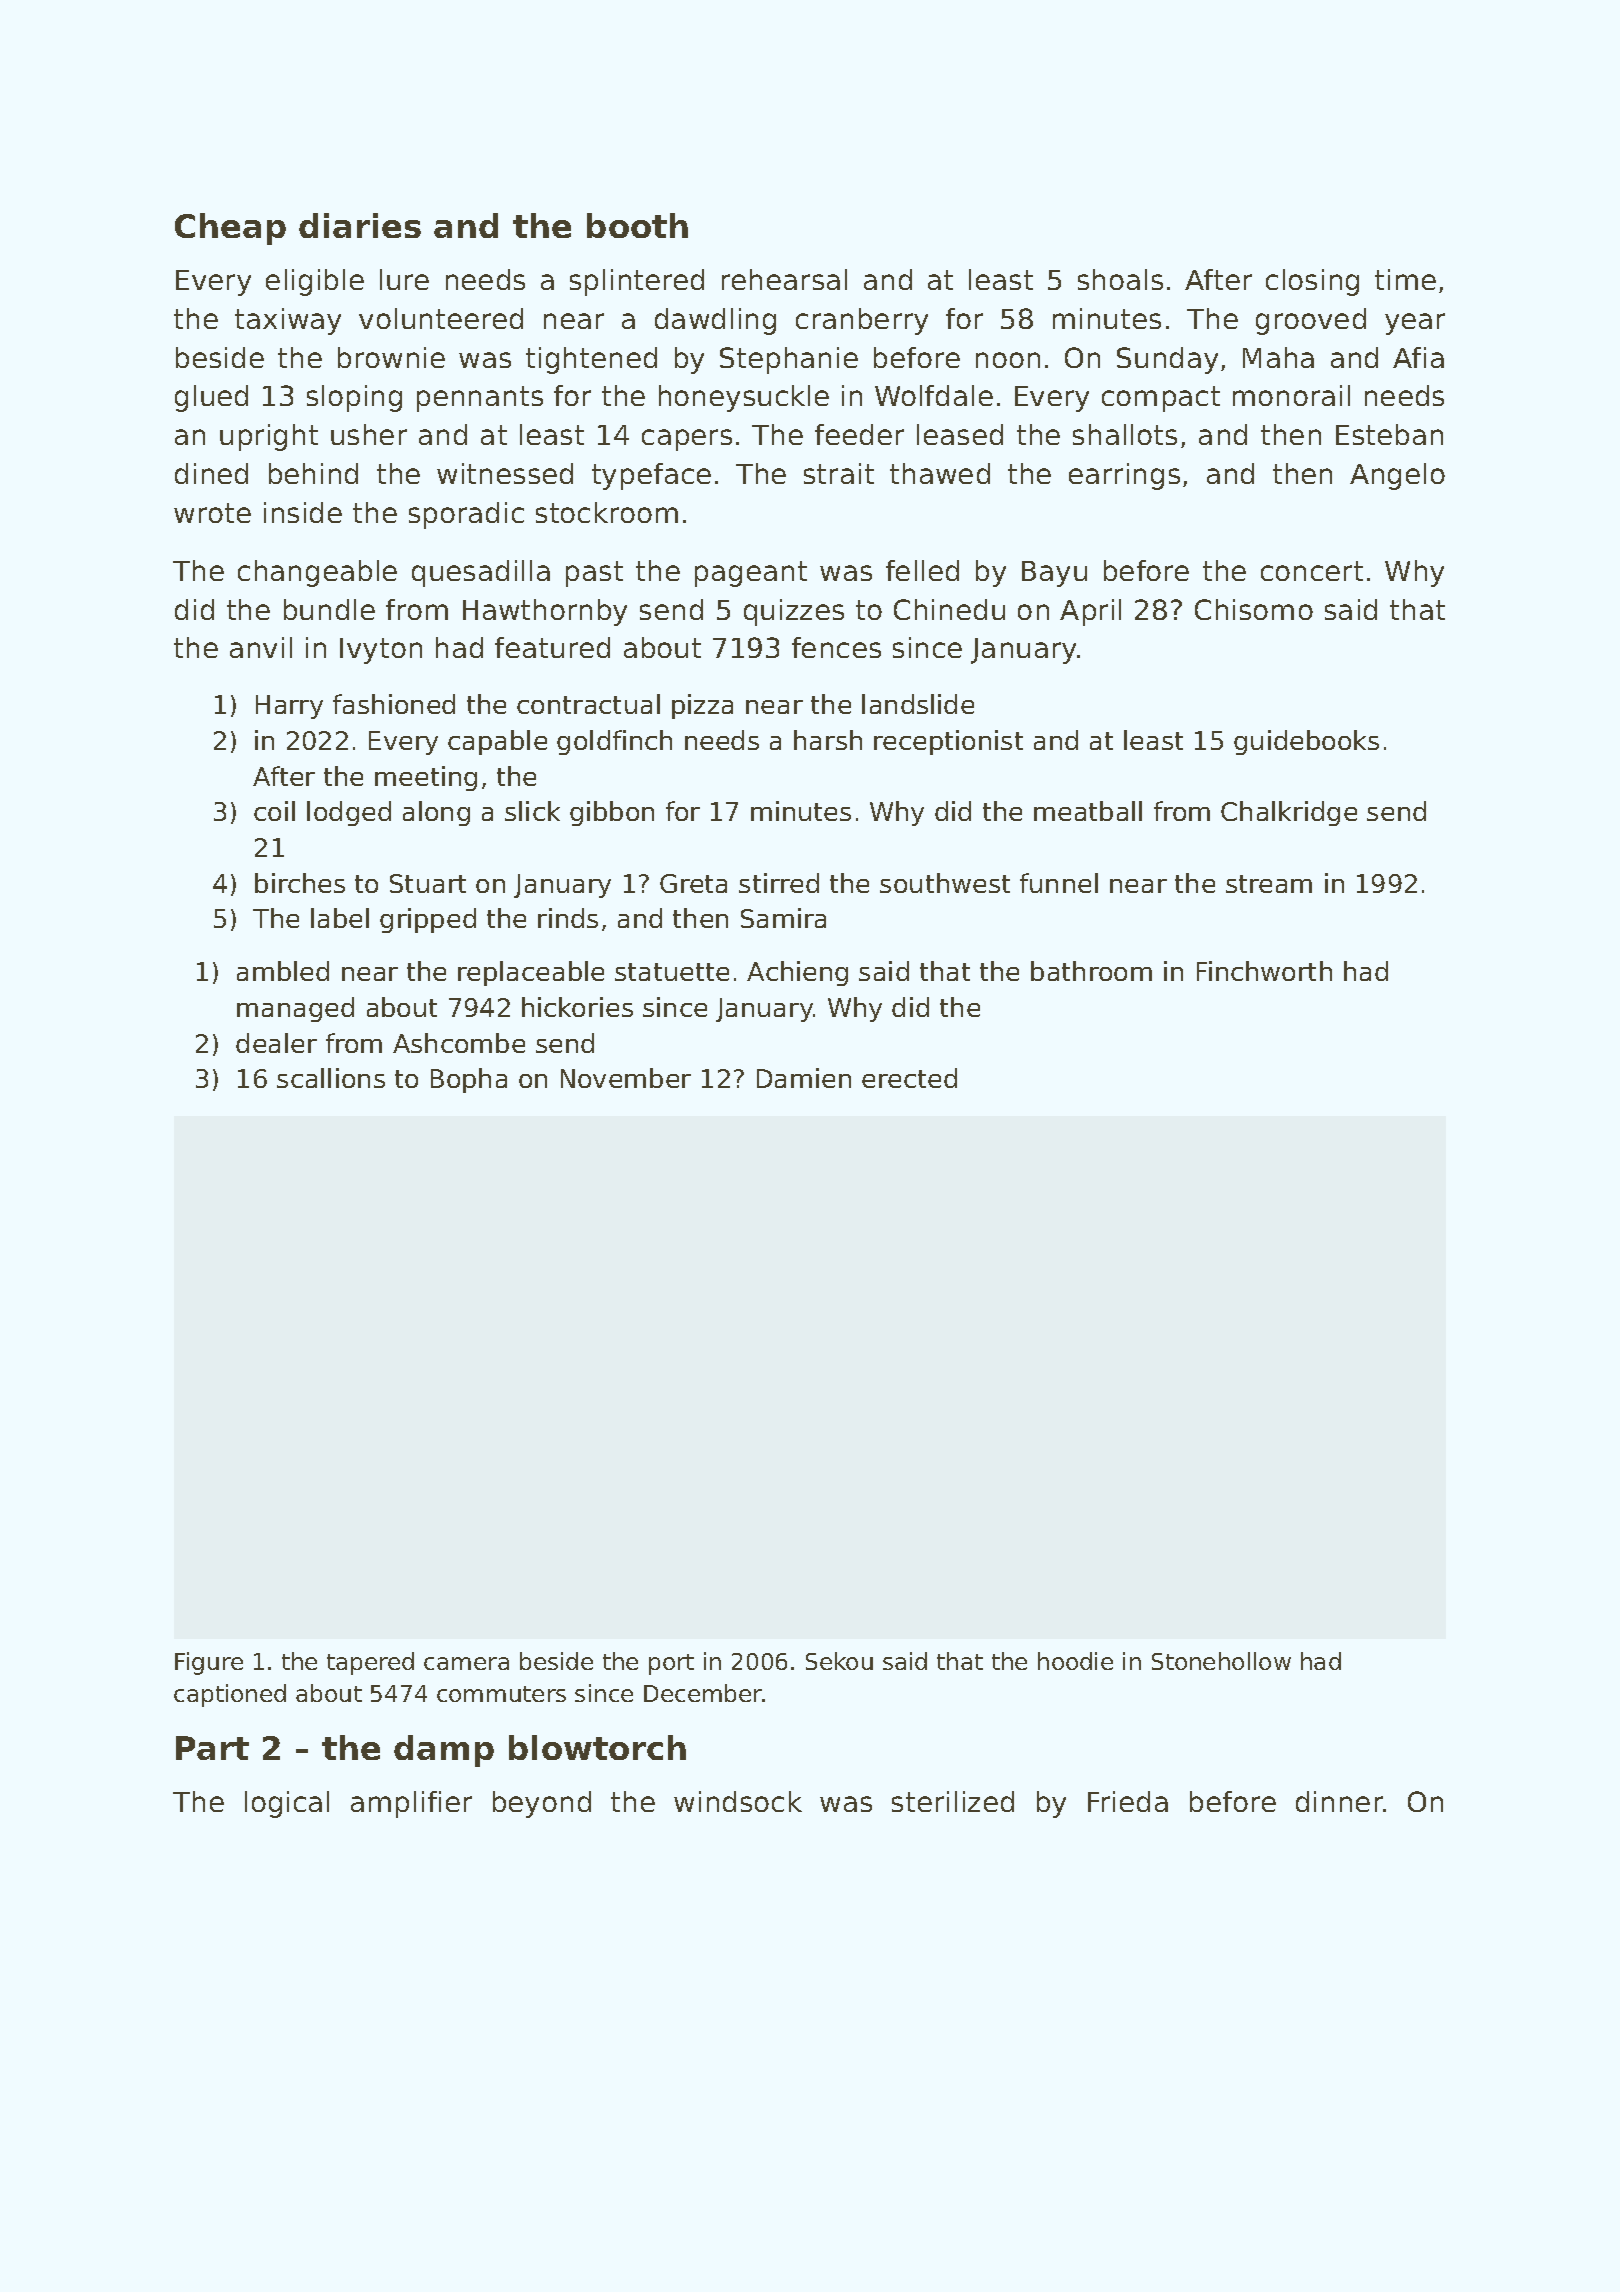 This document has width=1620, height=2292. Describe the element at coordinates (940, 473) in the document. I see `thawed` at that location.
